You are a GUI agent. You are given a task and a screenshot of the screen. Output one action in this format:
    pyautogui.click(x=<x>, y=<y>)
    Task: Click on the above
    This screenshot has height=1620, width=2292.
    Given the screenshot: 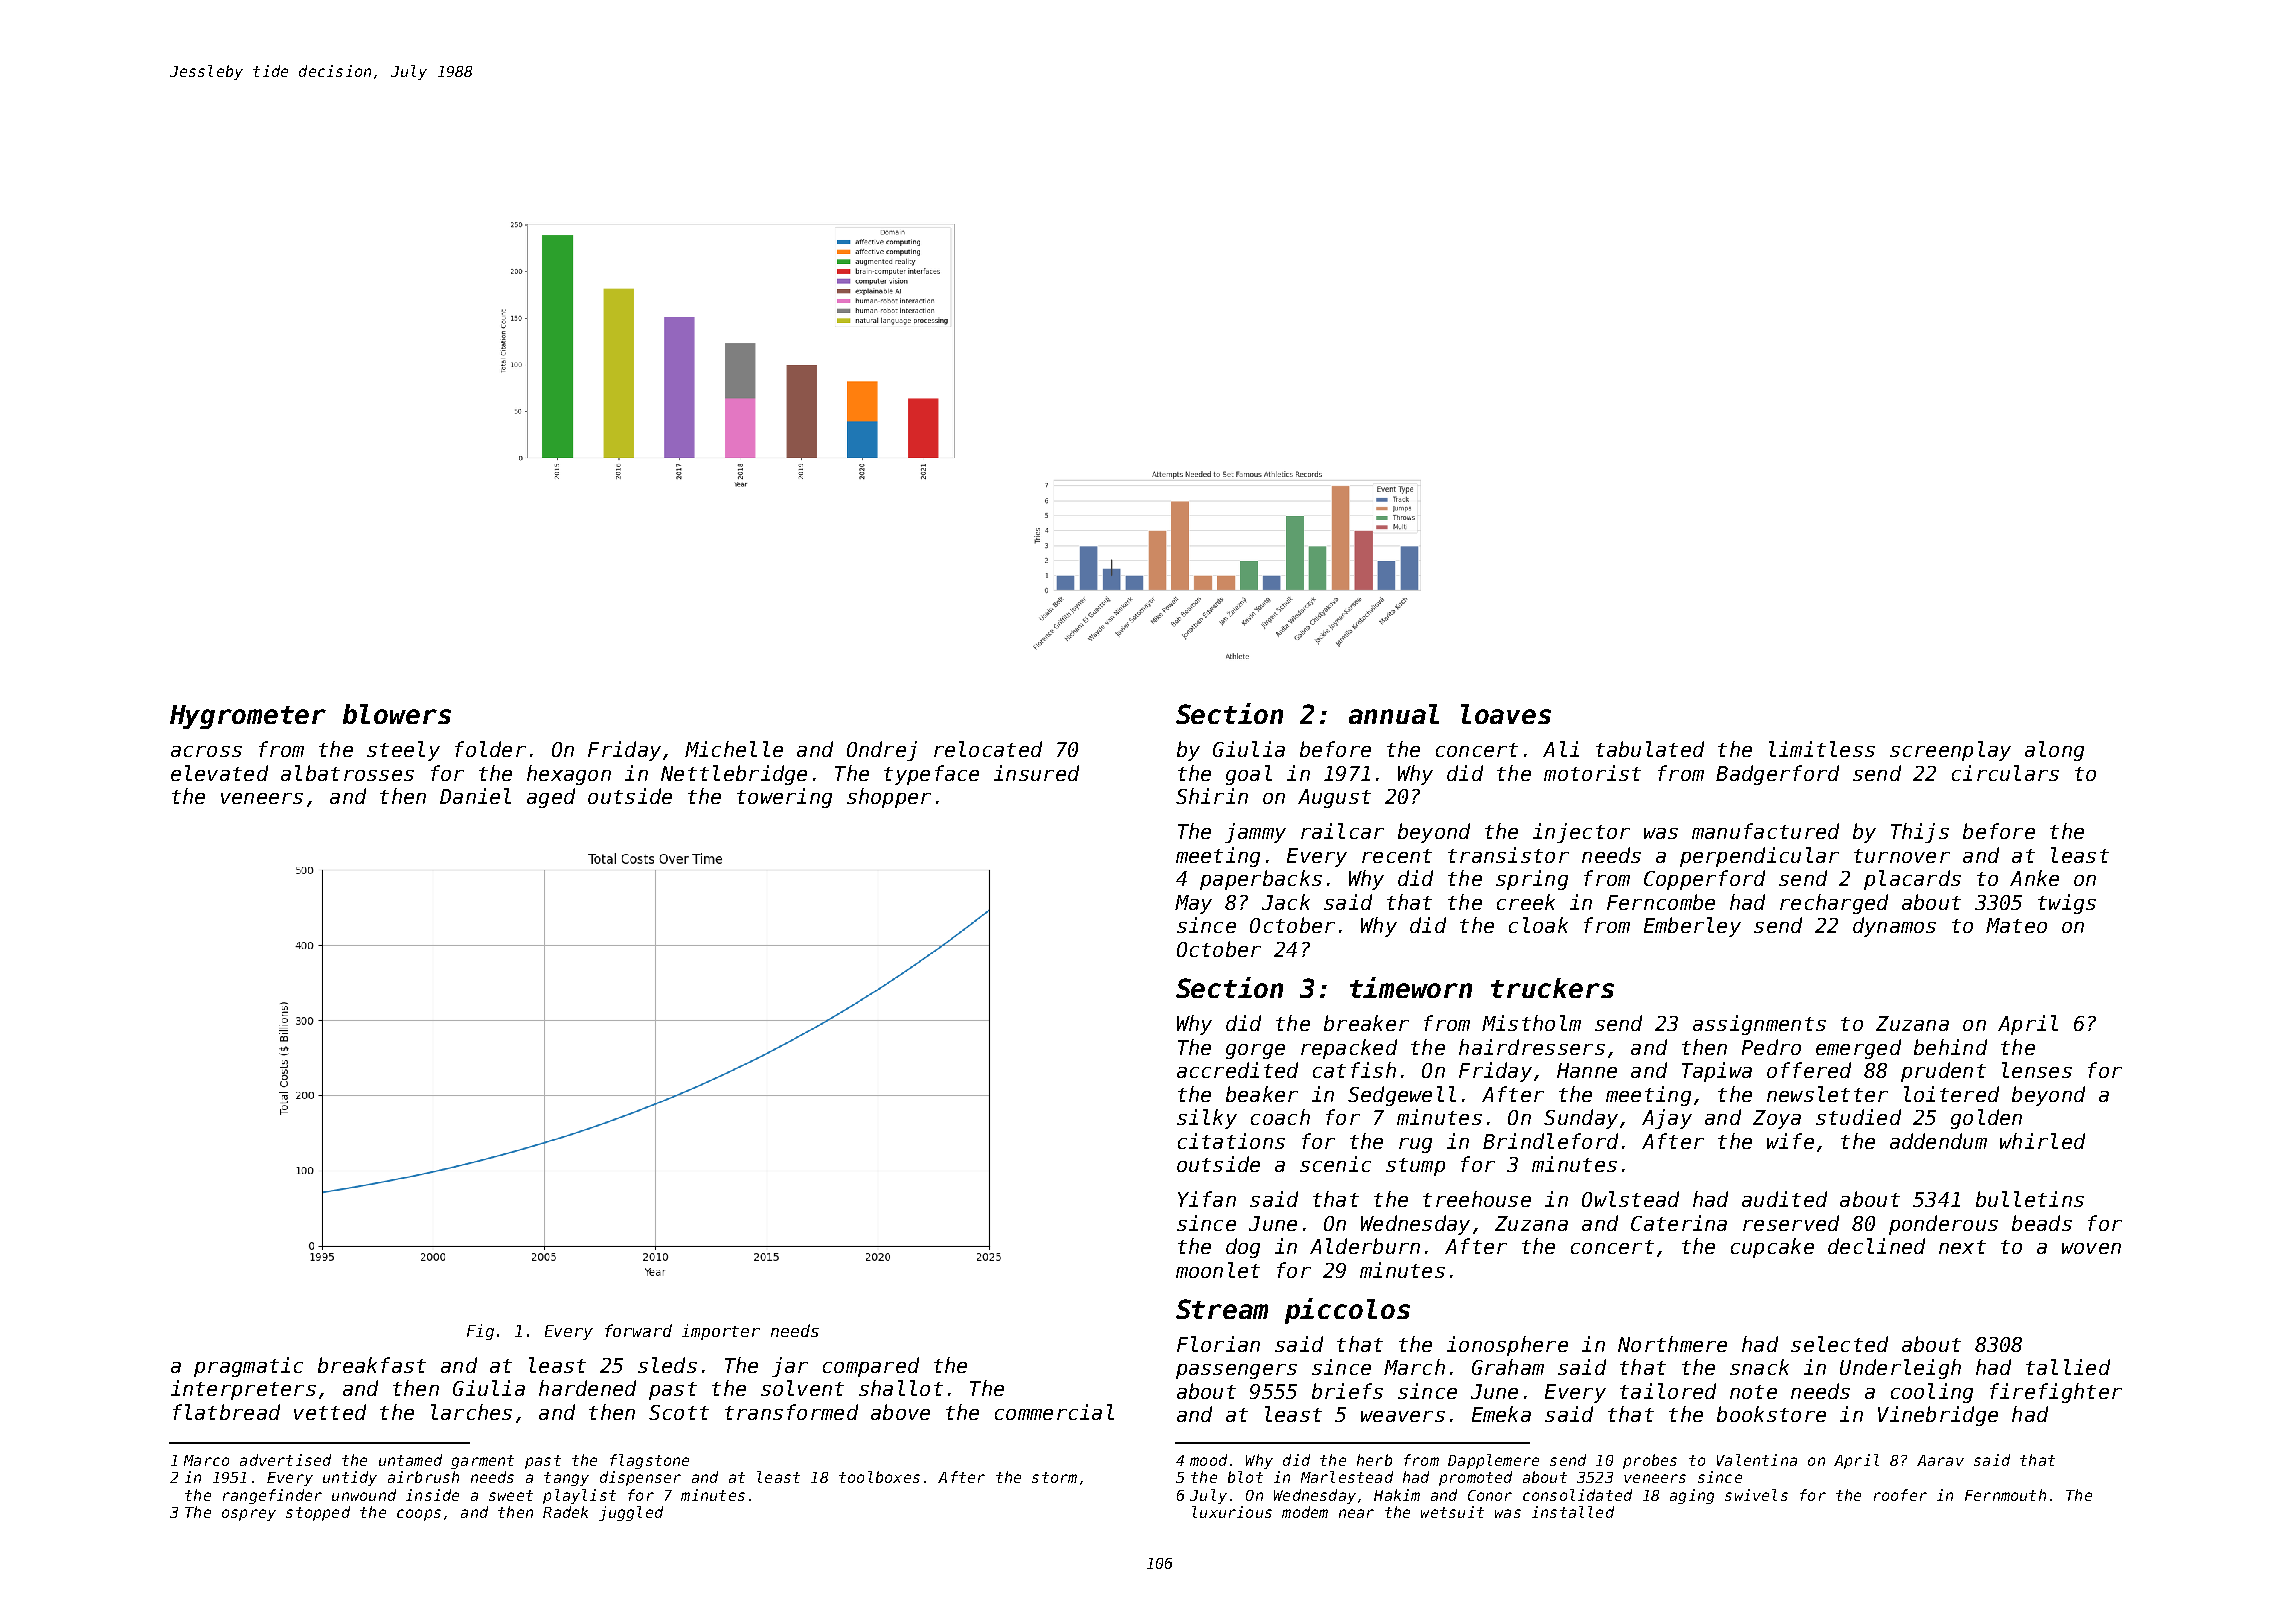 What is the action you would take?
    pyautogui.click(x=900, y=1412)
